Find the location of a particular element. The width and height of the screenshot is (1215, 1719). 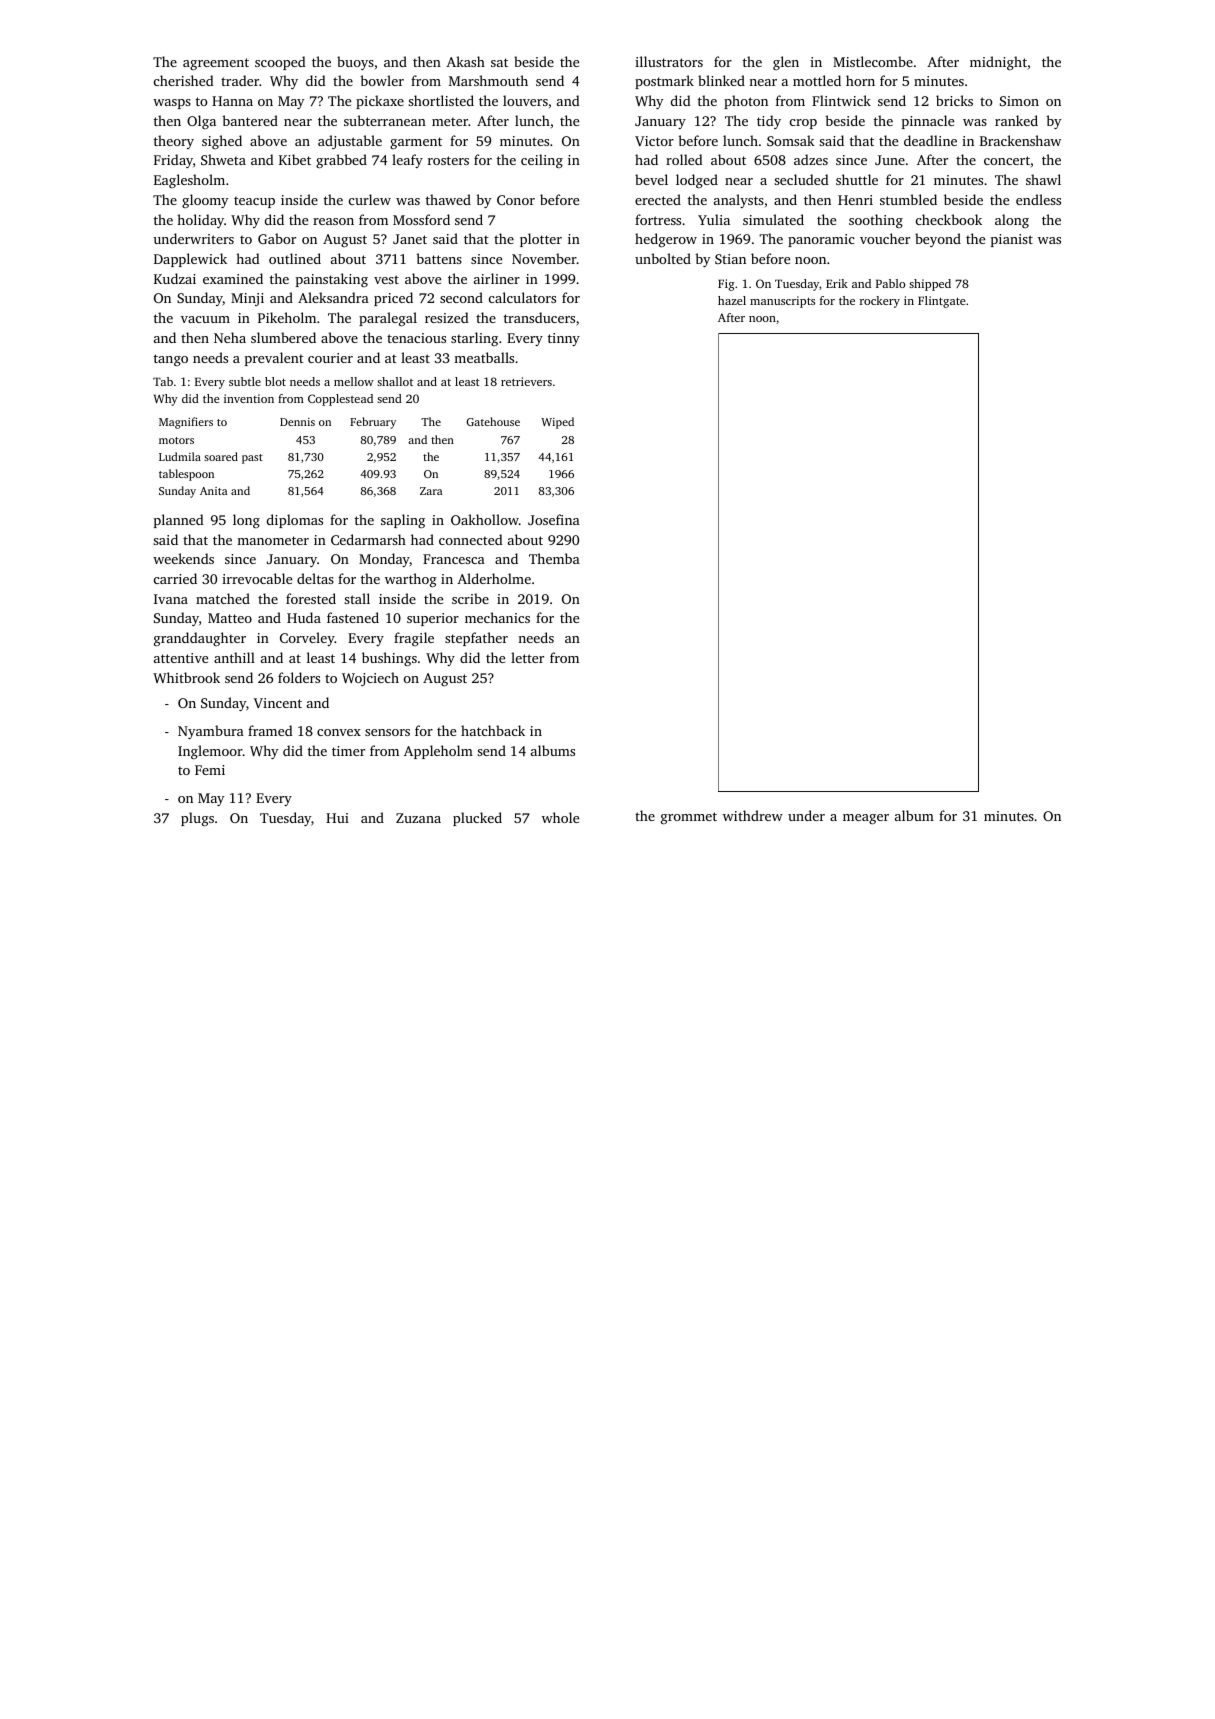

withdrew is located at coordinates (753, 815).
